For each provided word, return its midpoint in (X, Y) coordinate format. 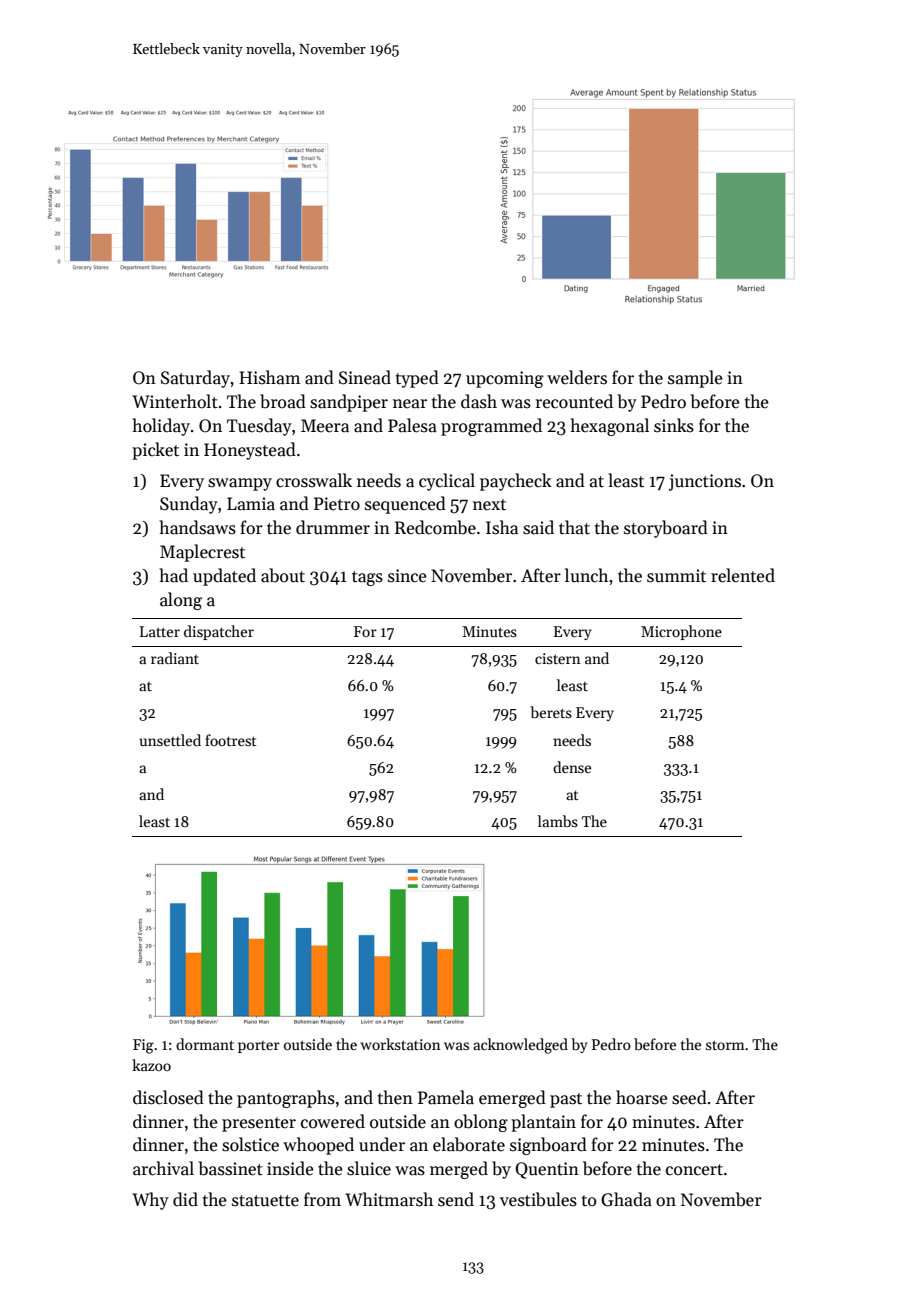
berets (551, 712)
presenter (259, 1124)
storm (725, 1045)
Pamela (446, 1097)
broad (283, 401)
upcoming (505, 379)
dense (572, 767)
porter (259, 1047)
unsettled (170, 740)
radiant (175, 658)
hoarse (642, 1097)
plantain (543, 1123)
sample (695, 379)
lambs (558, 821)
